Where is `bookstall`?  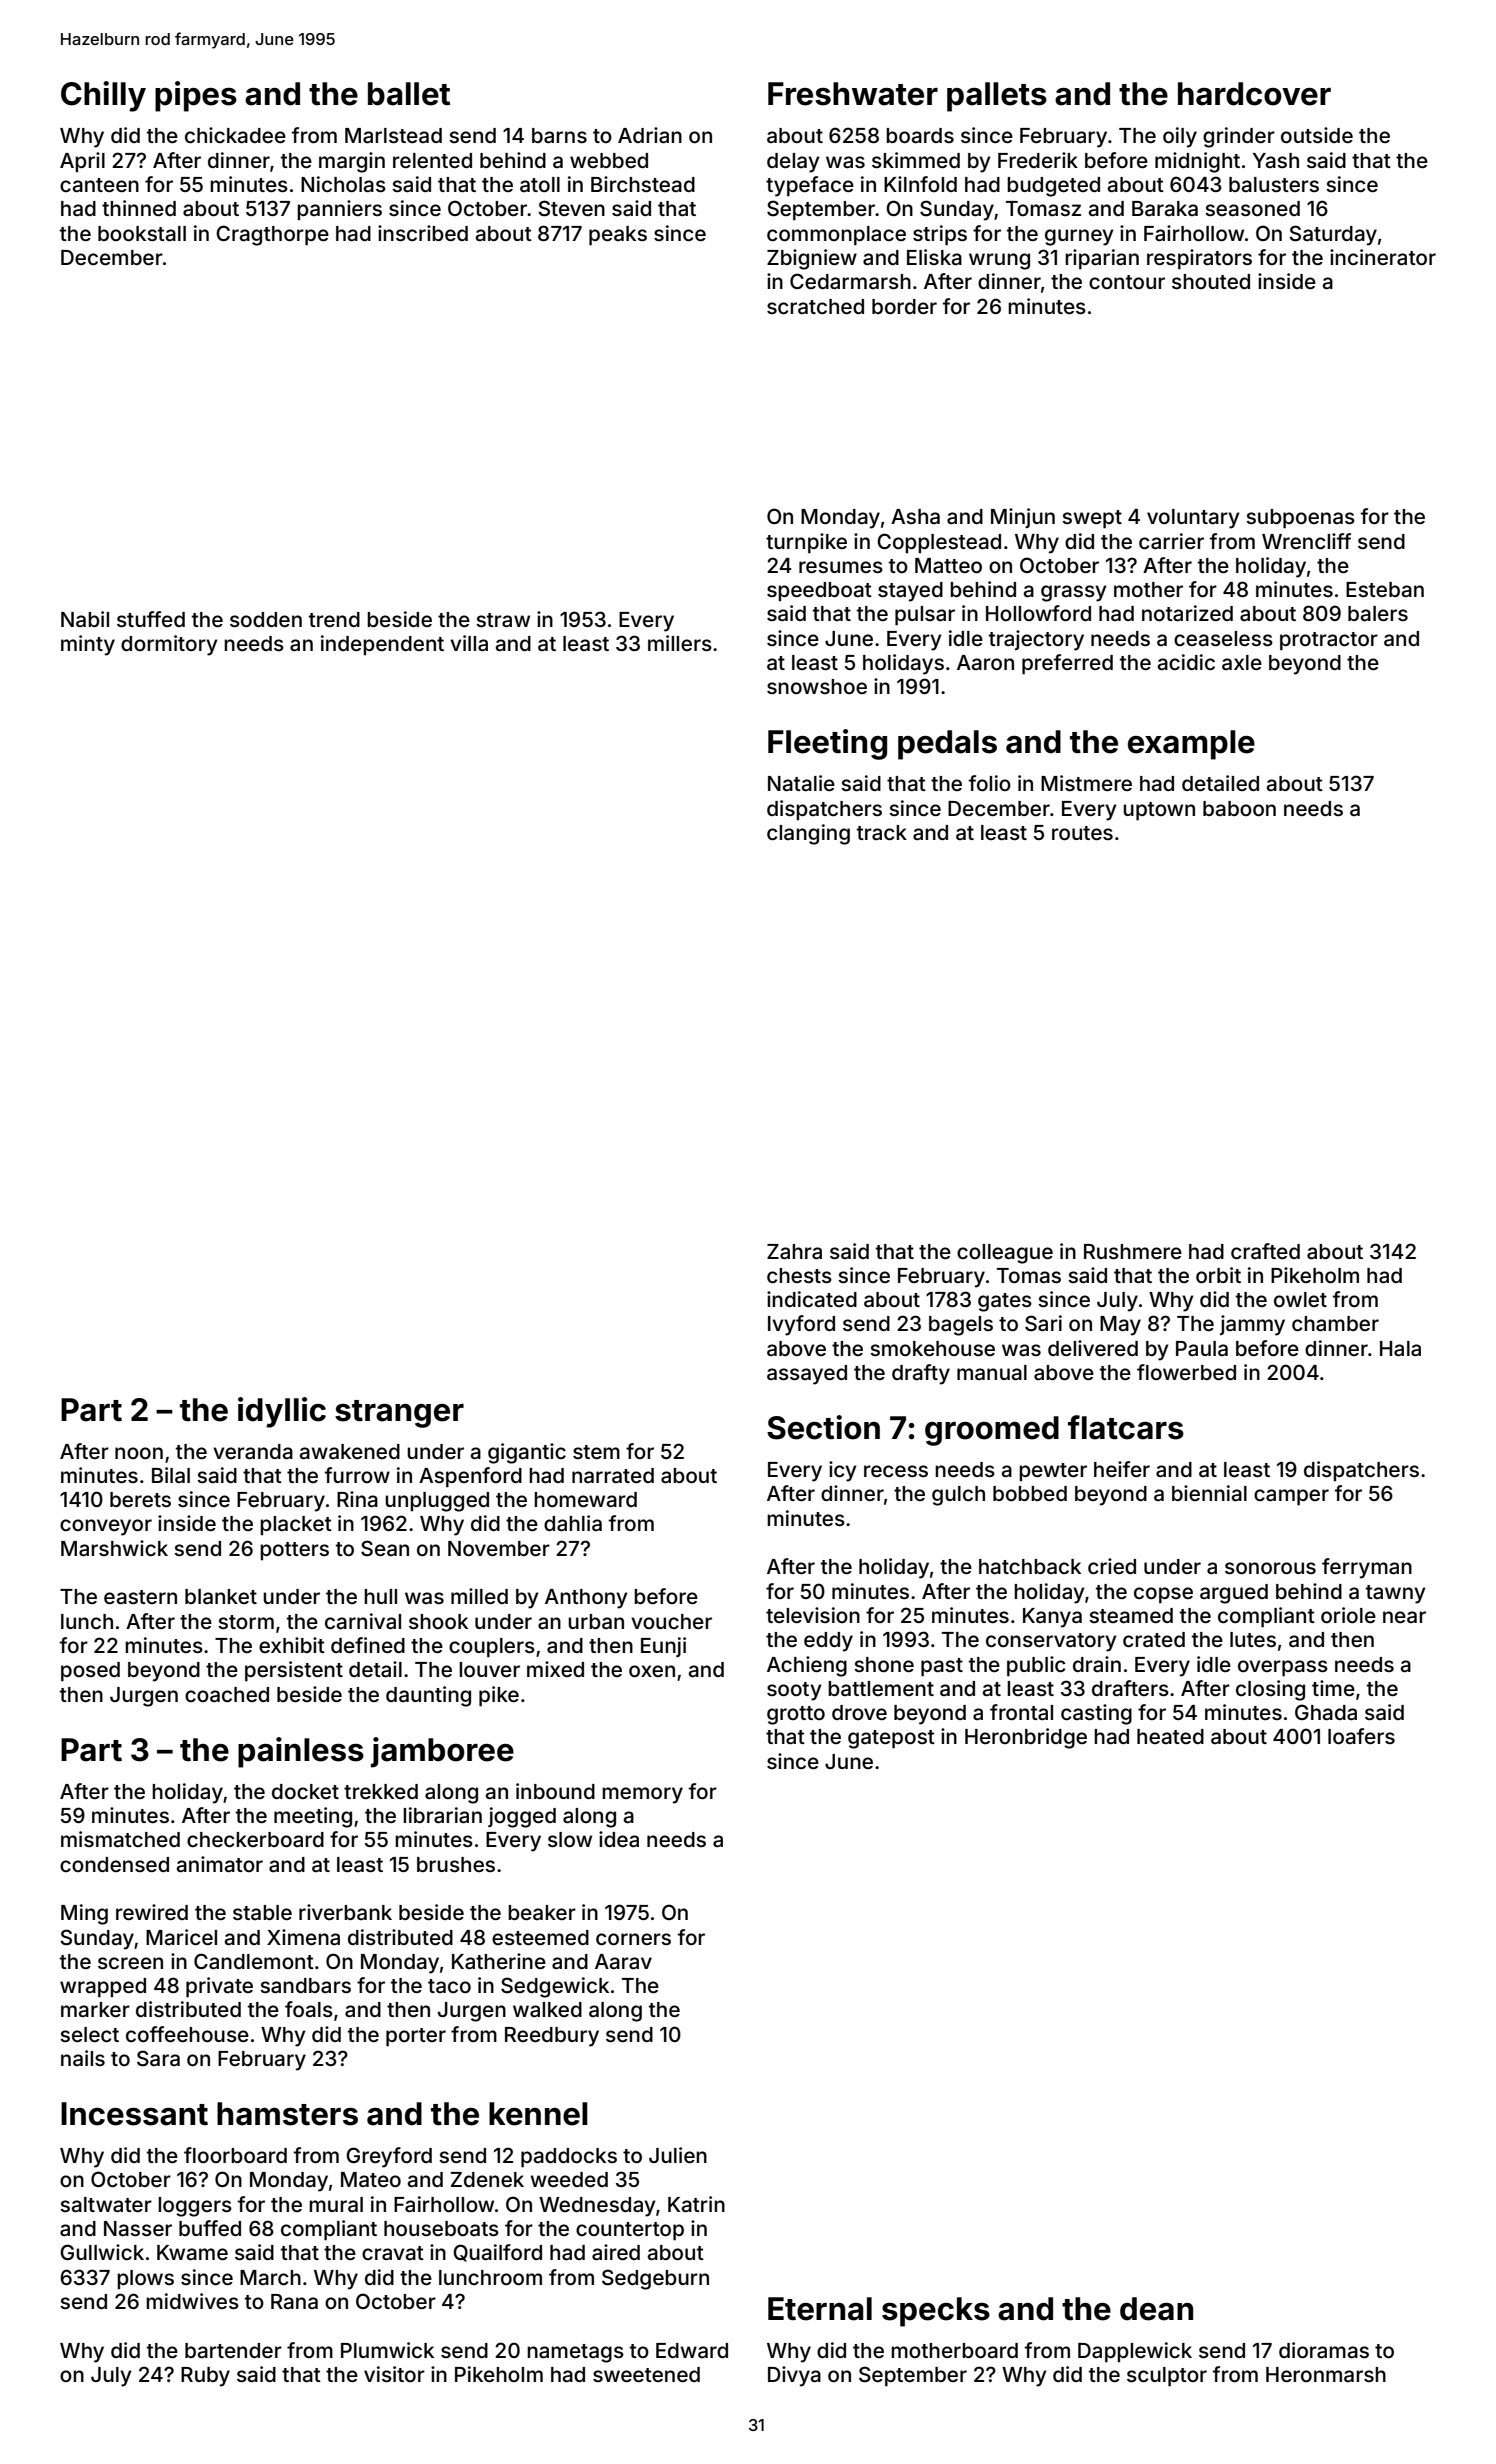
bookstall is located at coordinates (142, 233).
